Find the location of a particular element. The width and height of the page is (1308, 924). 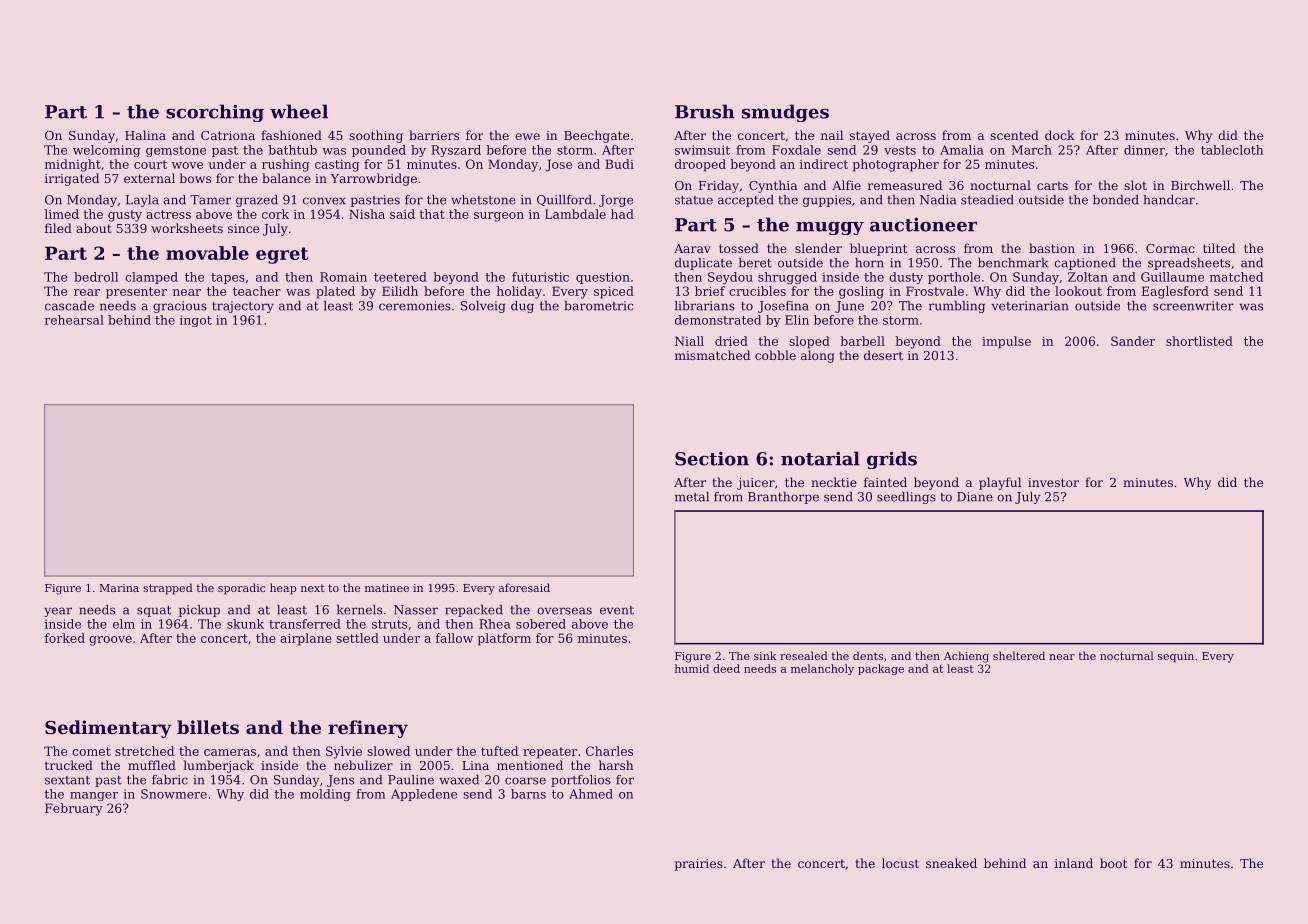

sheltered is located at coordinates (1019, 655).
